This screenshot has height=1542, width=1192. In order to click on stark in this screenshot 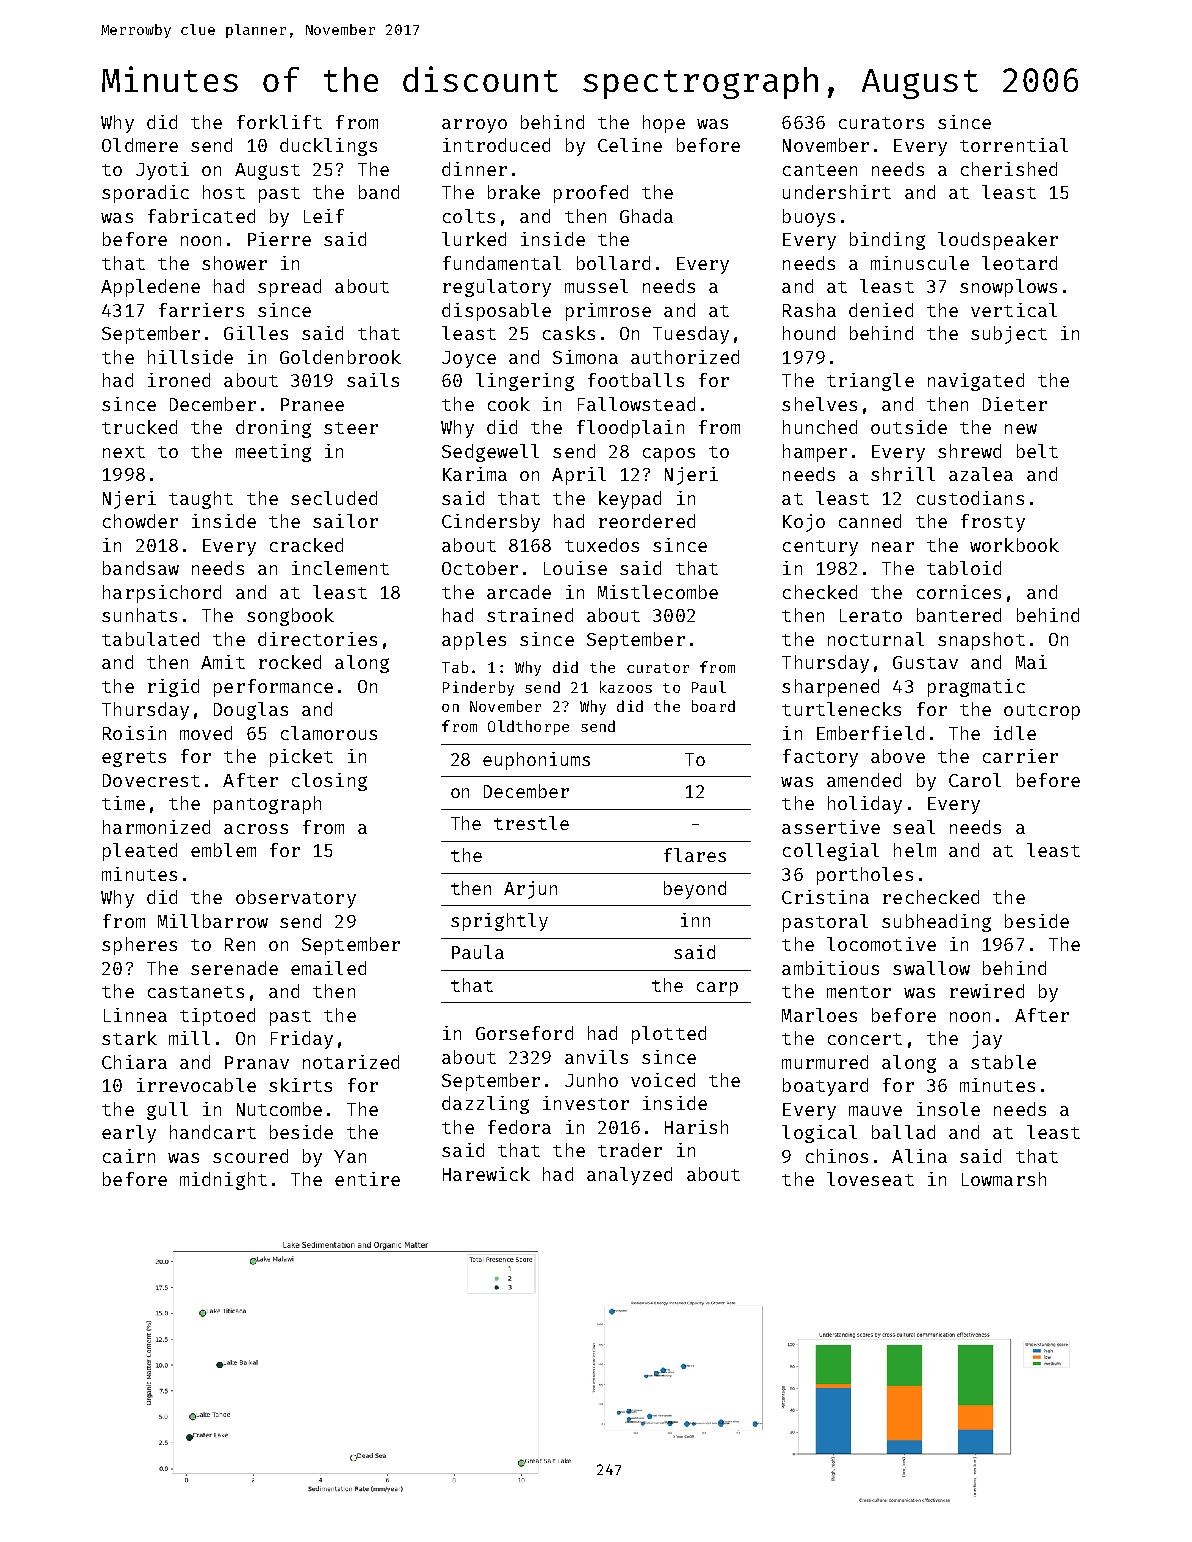, I will do `click(129, 1038)`.
